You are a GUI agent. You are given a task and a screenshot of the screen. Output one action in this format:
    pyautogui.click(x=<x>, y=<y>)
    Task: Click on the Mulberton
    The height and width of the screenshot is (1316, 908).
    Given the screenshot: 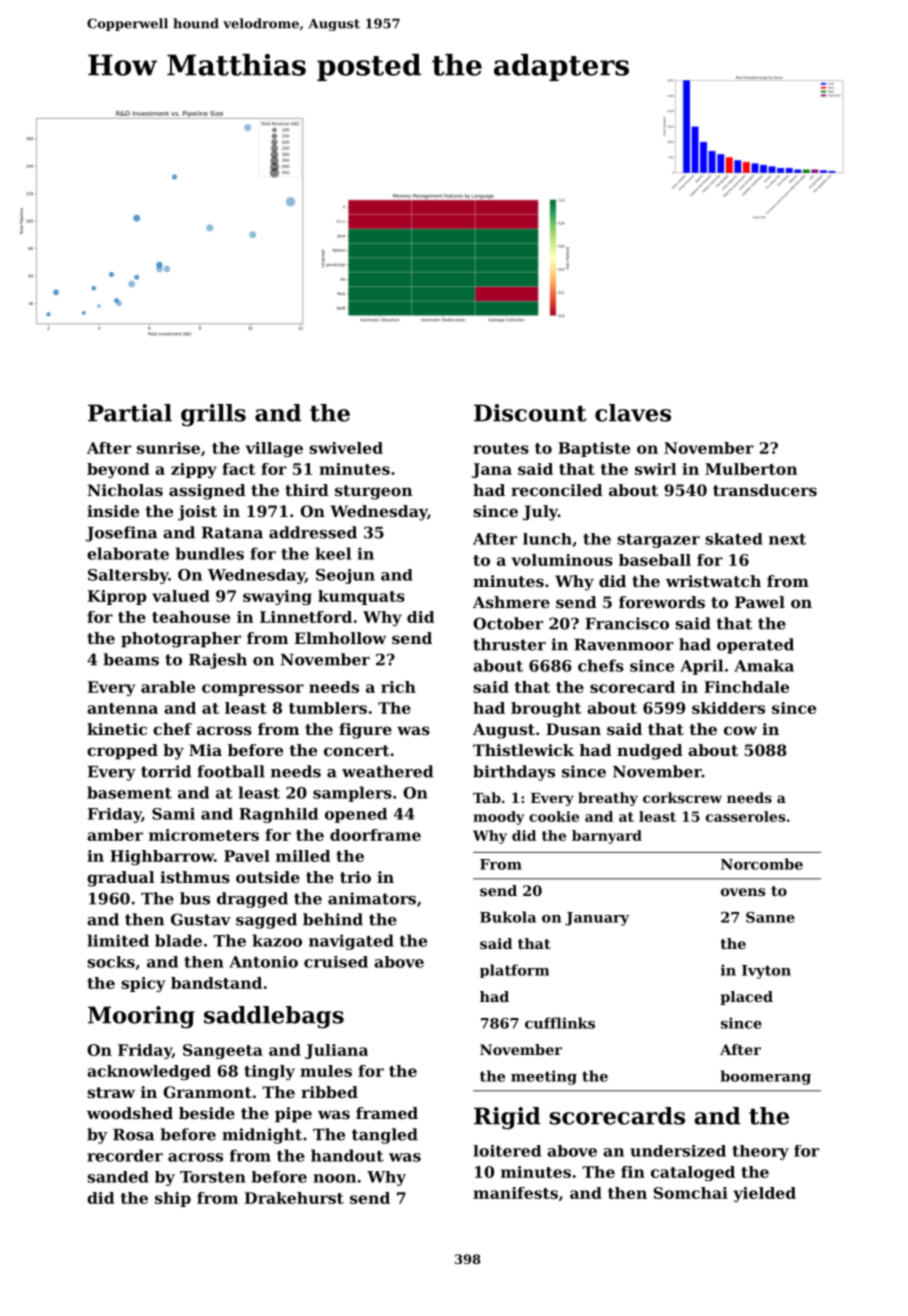 What is the action you would take?
    pyautogui.click(x=751, y=469)
